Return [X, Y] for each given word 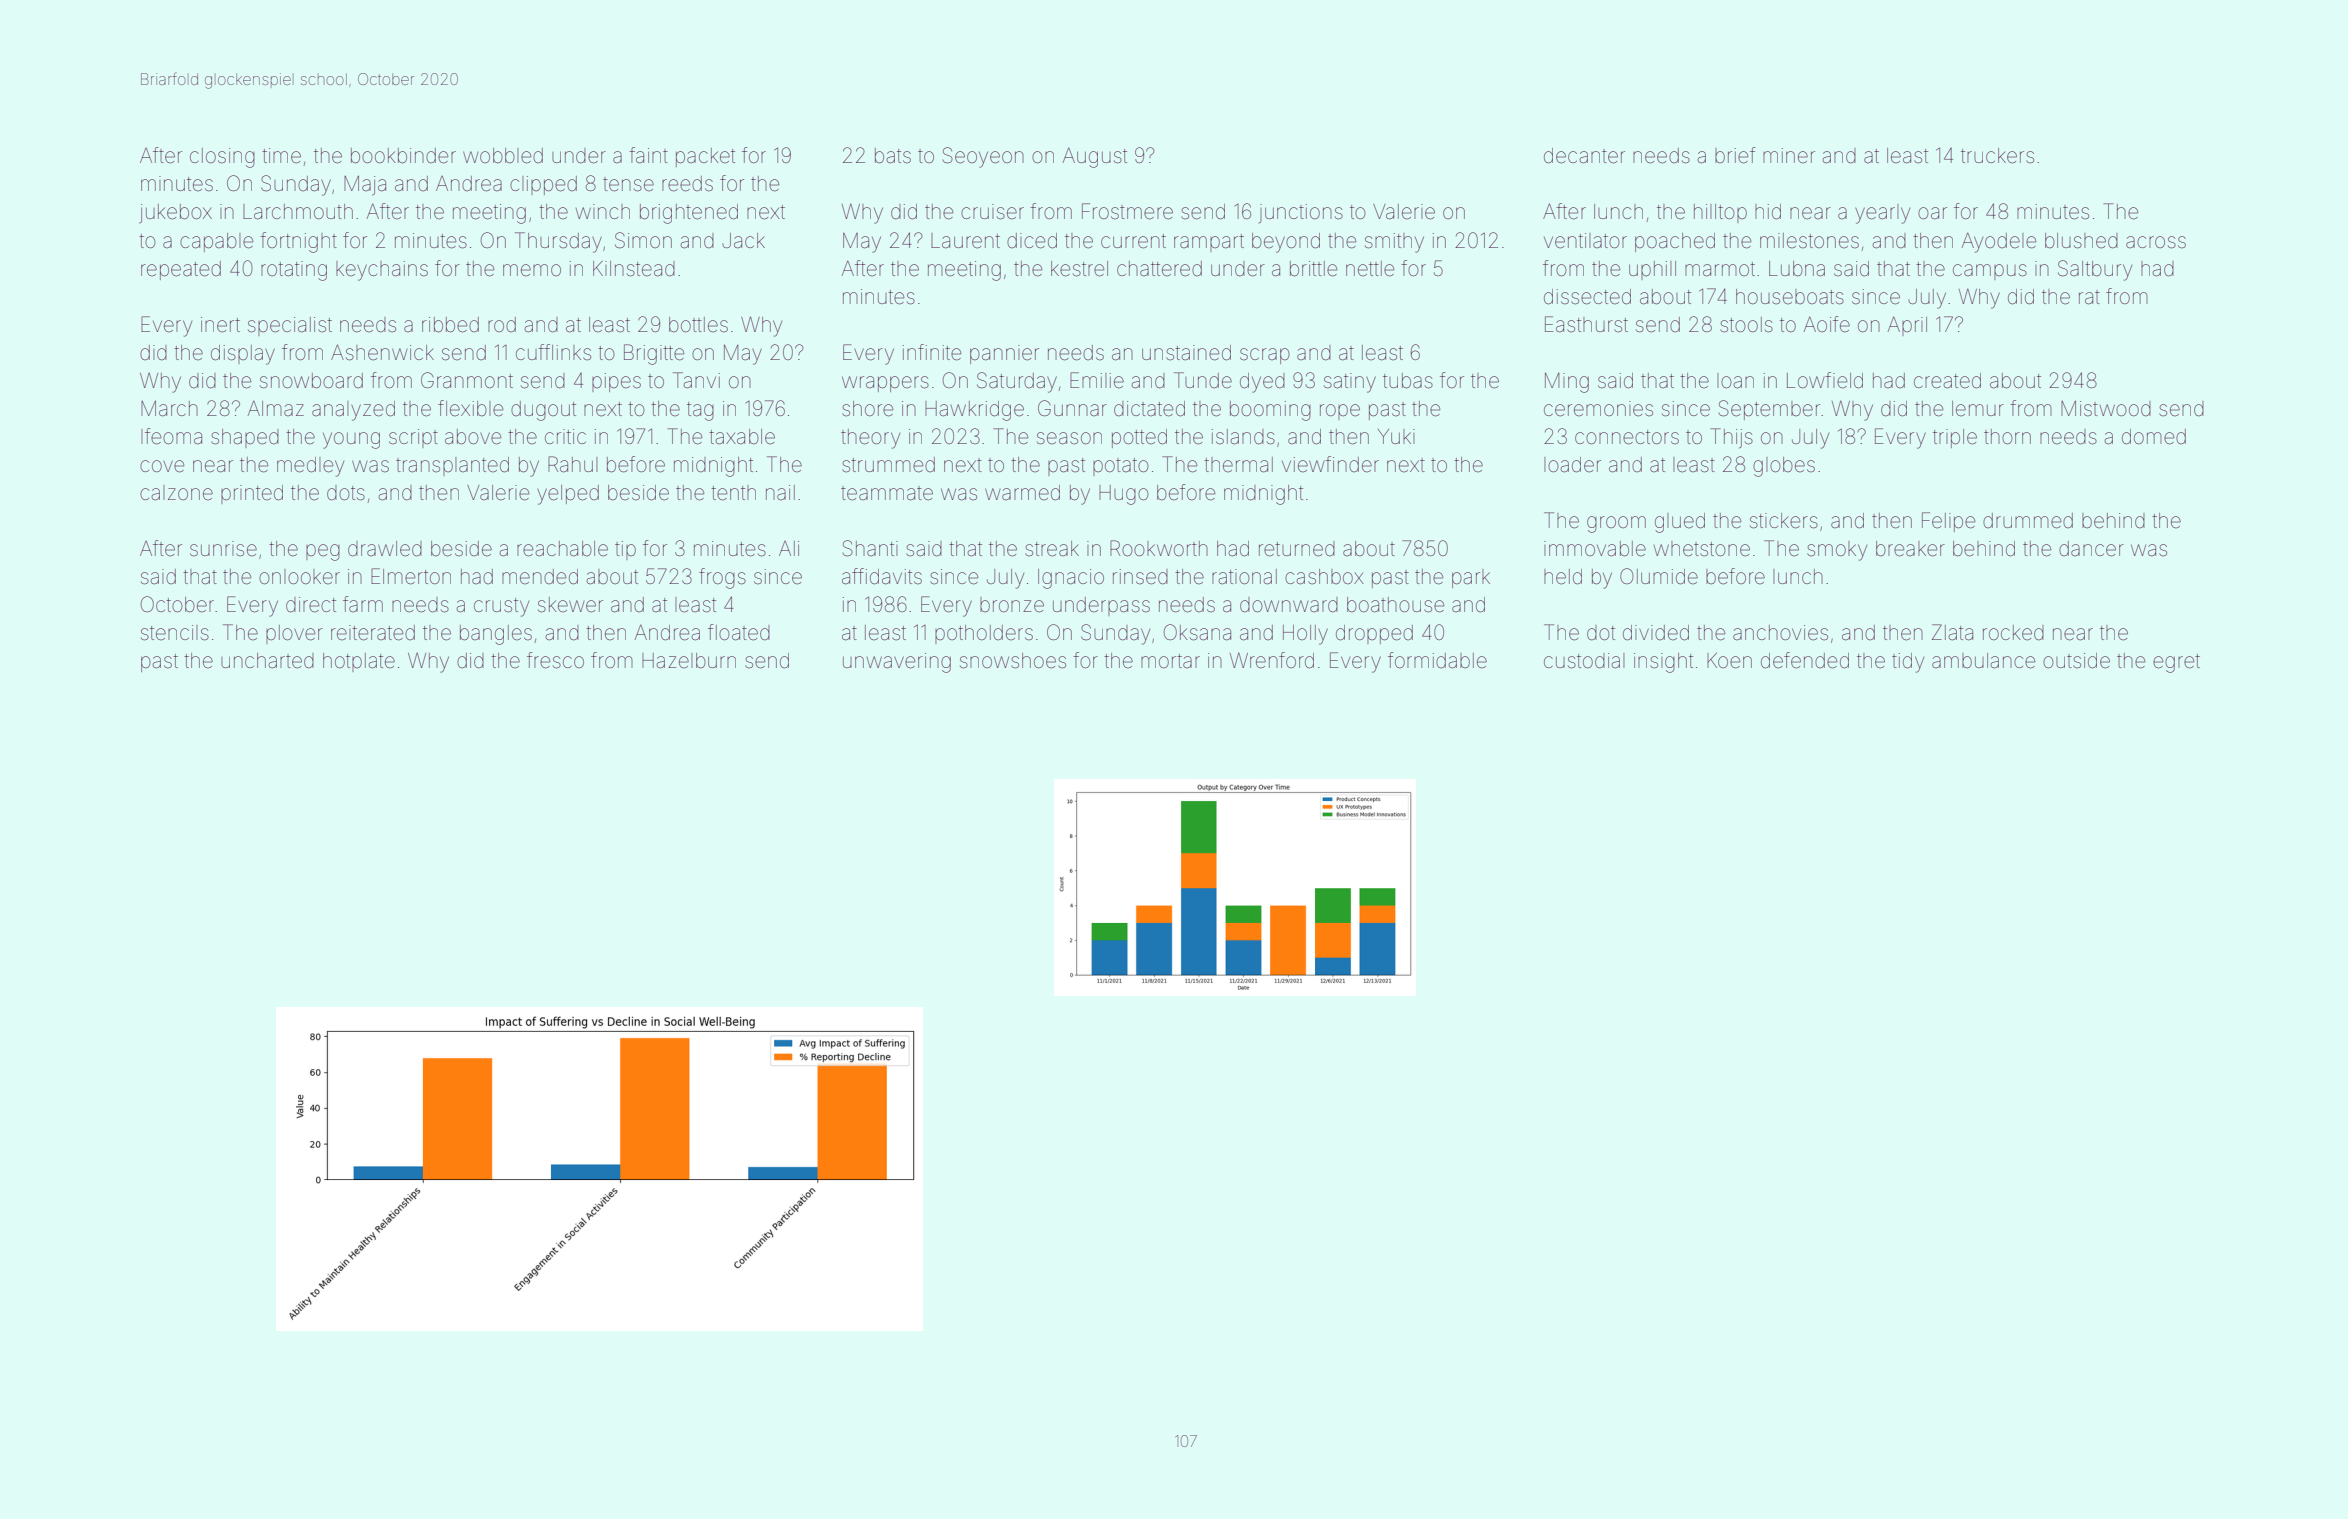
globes [1784, 467]
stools [1746, 325]
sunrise [223, 548]
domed [2154, 437]
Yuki [1396, 436]
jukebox [176, 213]
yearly [1882, 214]
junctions [1301, 213]
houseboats [1790, 297]
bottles [698, 324]
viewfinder [1330, 464]
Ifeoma [171, 436]
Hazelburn [689, 660]
